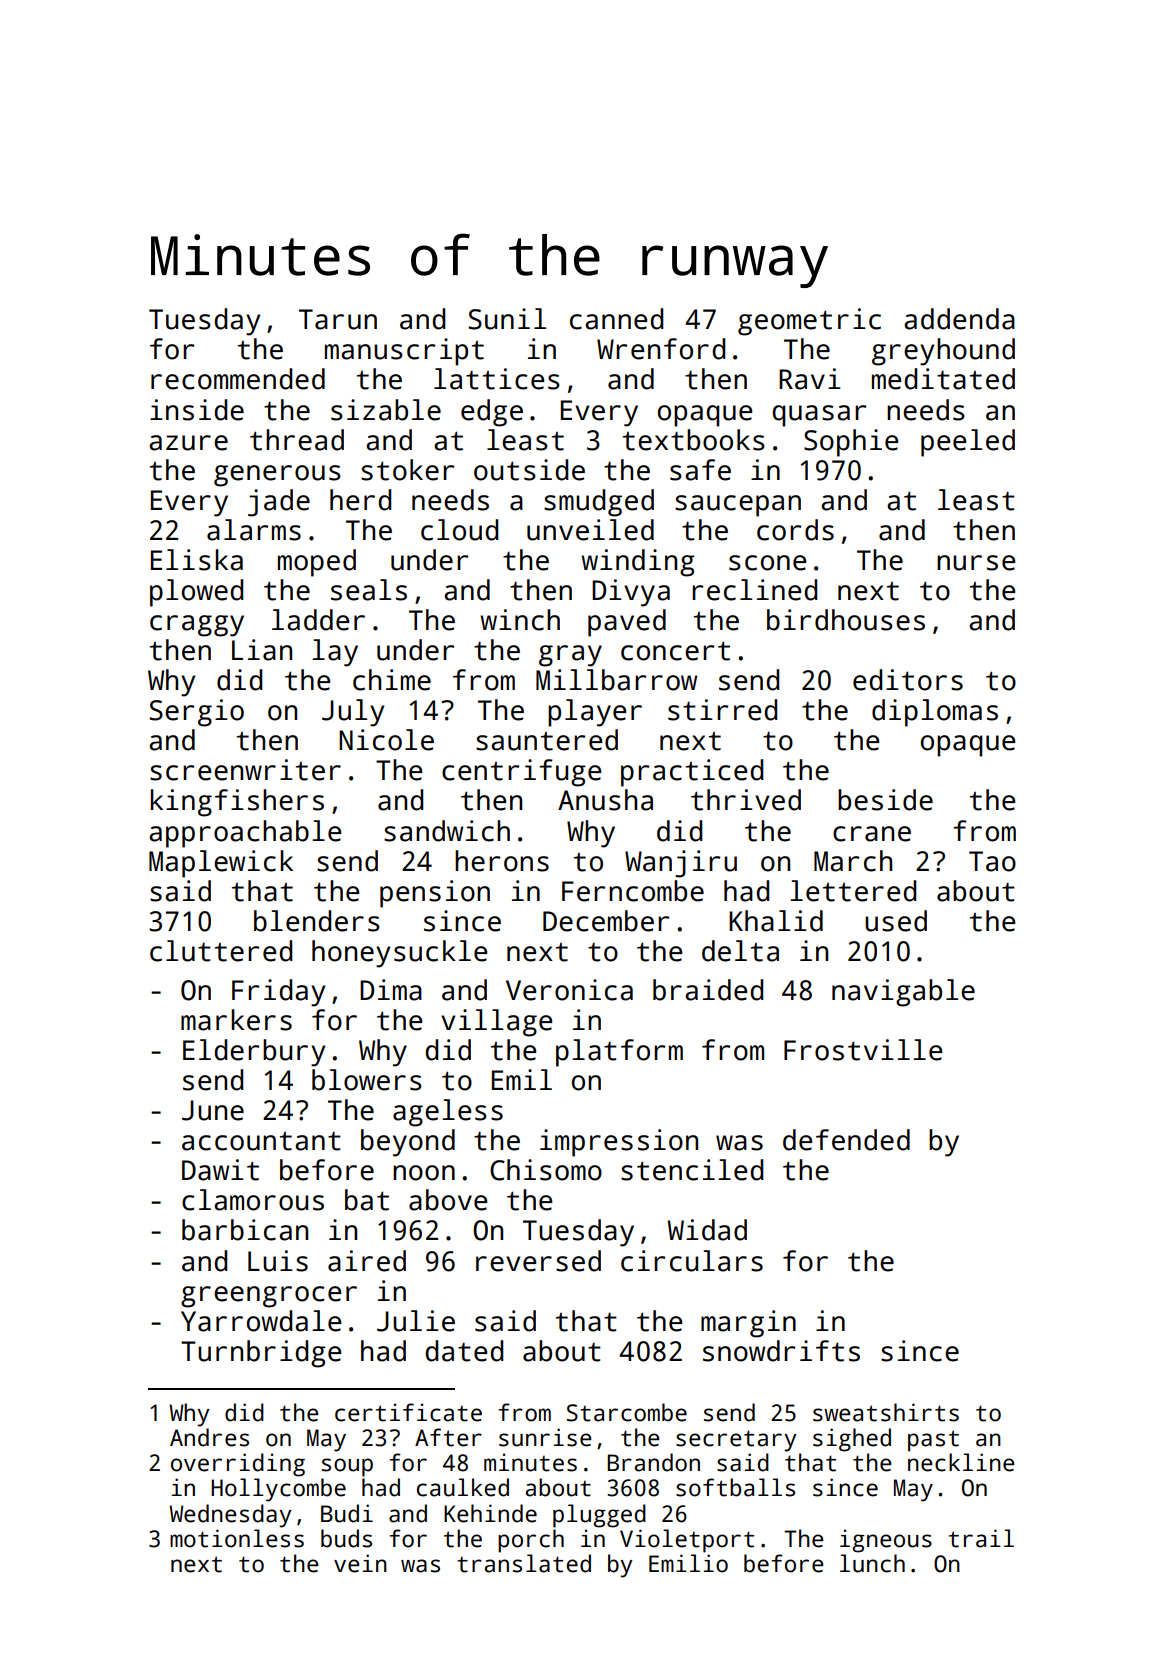 The height and width of the image is (1654, 1165). I want to click on winch, so click(520, 620).
